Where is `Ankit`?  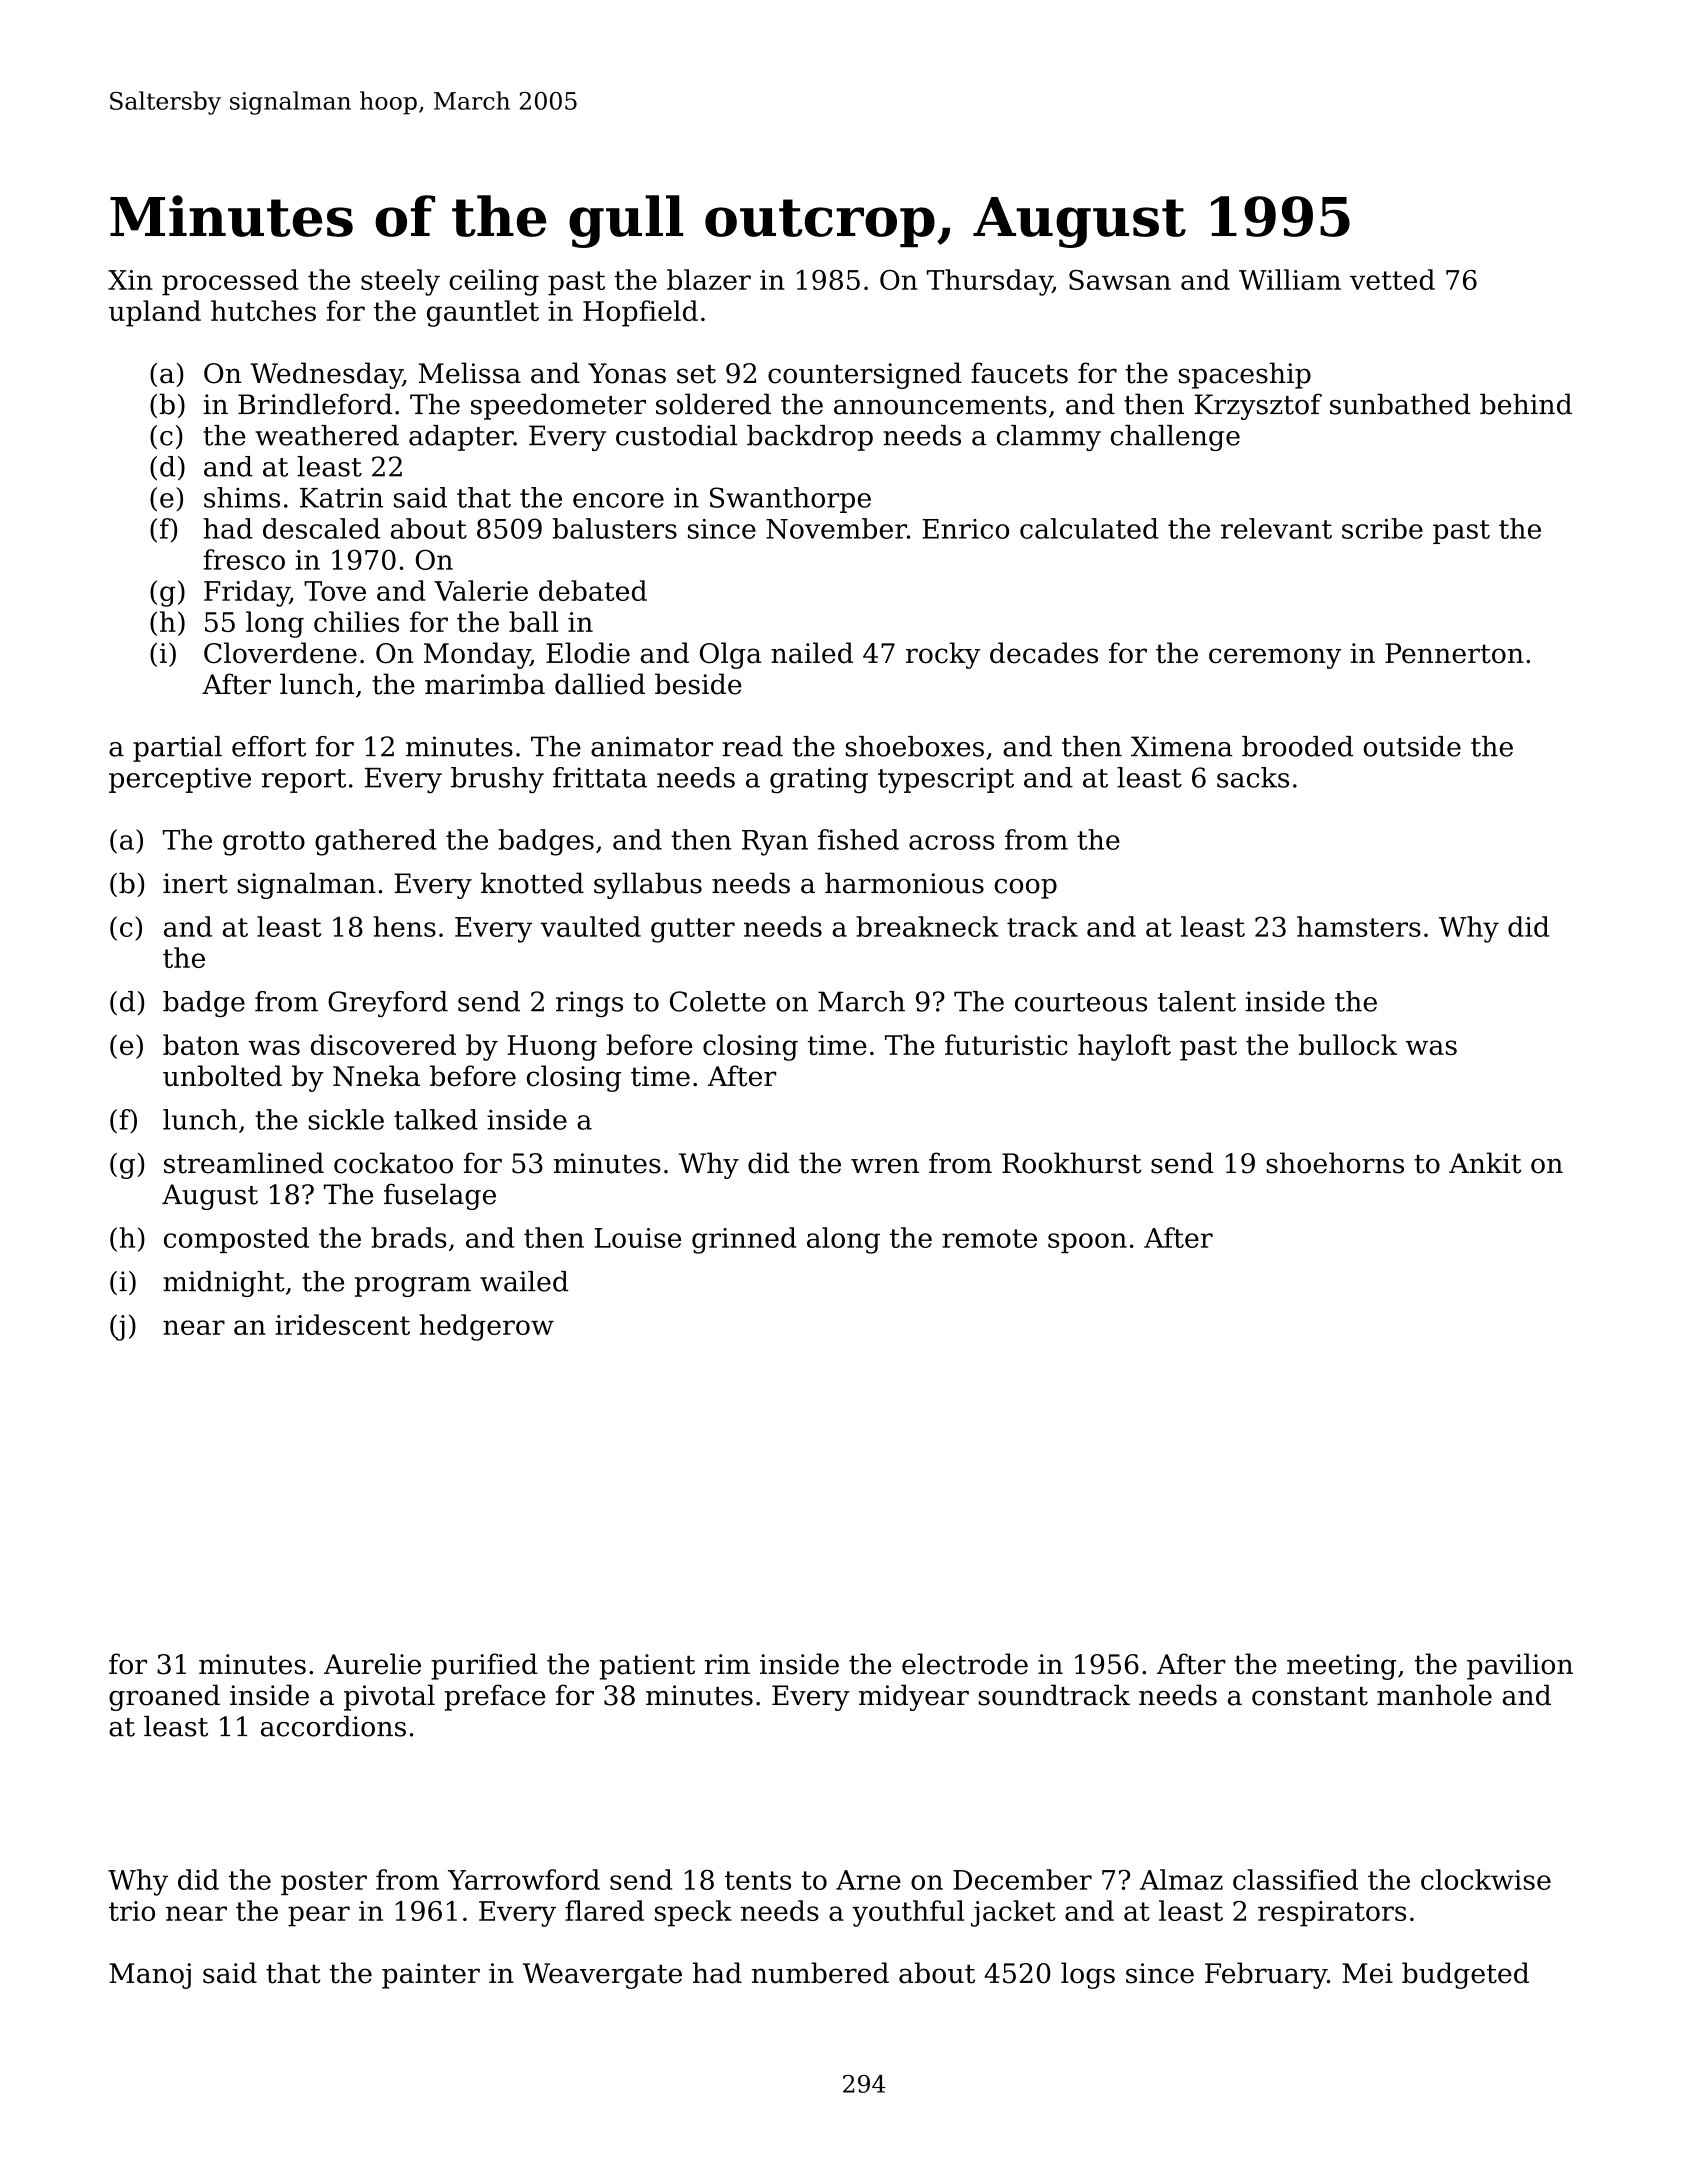 Ankit is located at coordinates (1485, 1163).
